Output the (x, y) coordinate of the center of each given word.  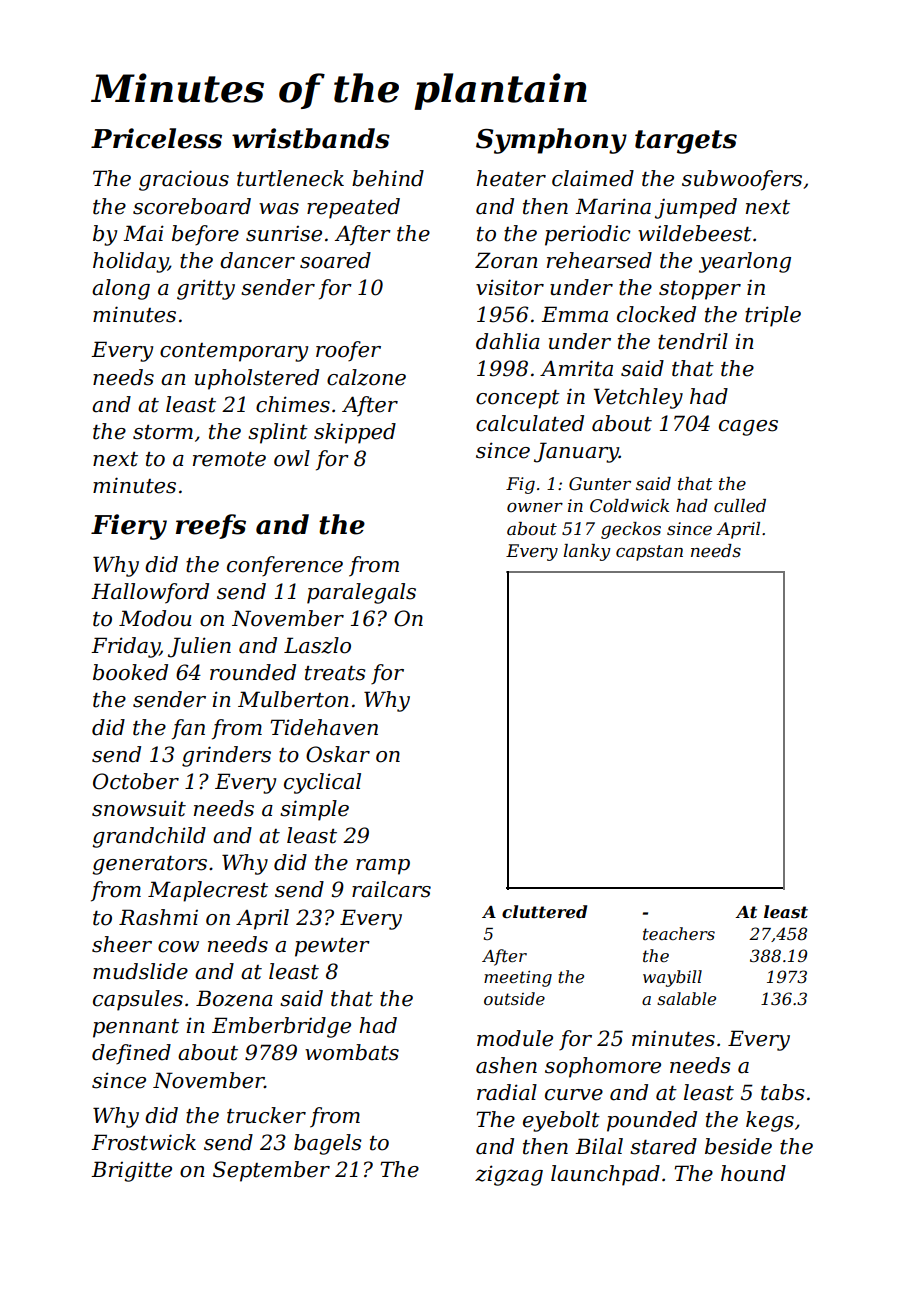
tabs (783, 1092)
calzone (366, 377)
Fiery (129, 527)
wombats (352, 1052)
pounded (652, 1121)
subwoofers (742, 180)
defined (131, 1054)
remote (229, 459)
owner (535, 508)
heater (511, 178)
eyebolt (561, 1121)
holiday (130, 262)
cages (748, 428)
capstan (649, 553)
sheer (122, 944)
